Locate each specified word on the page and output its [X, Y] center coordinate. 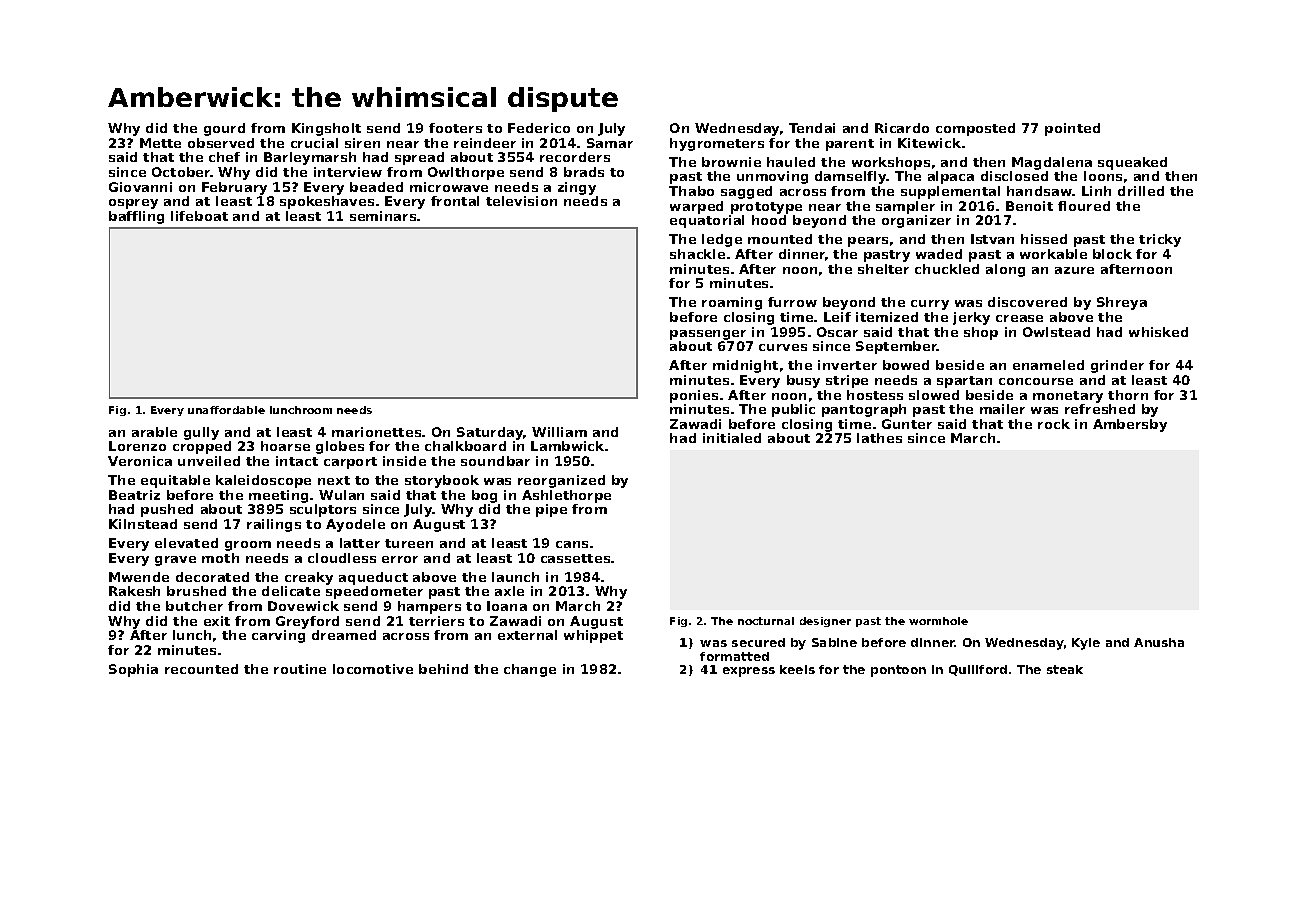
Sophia [133, 670]
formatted [734, 656]
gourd [224, 129]
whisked [1158, 332]
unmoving [772, 177]
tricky [1160, 240]
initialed [732, 438]
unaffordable [226, 410]
